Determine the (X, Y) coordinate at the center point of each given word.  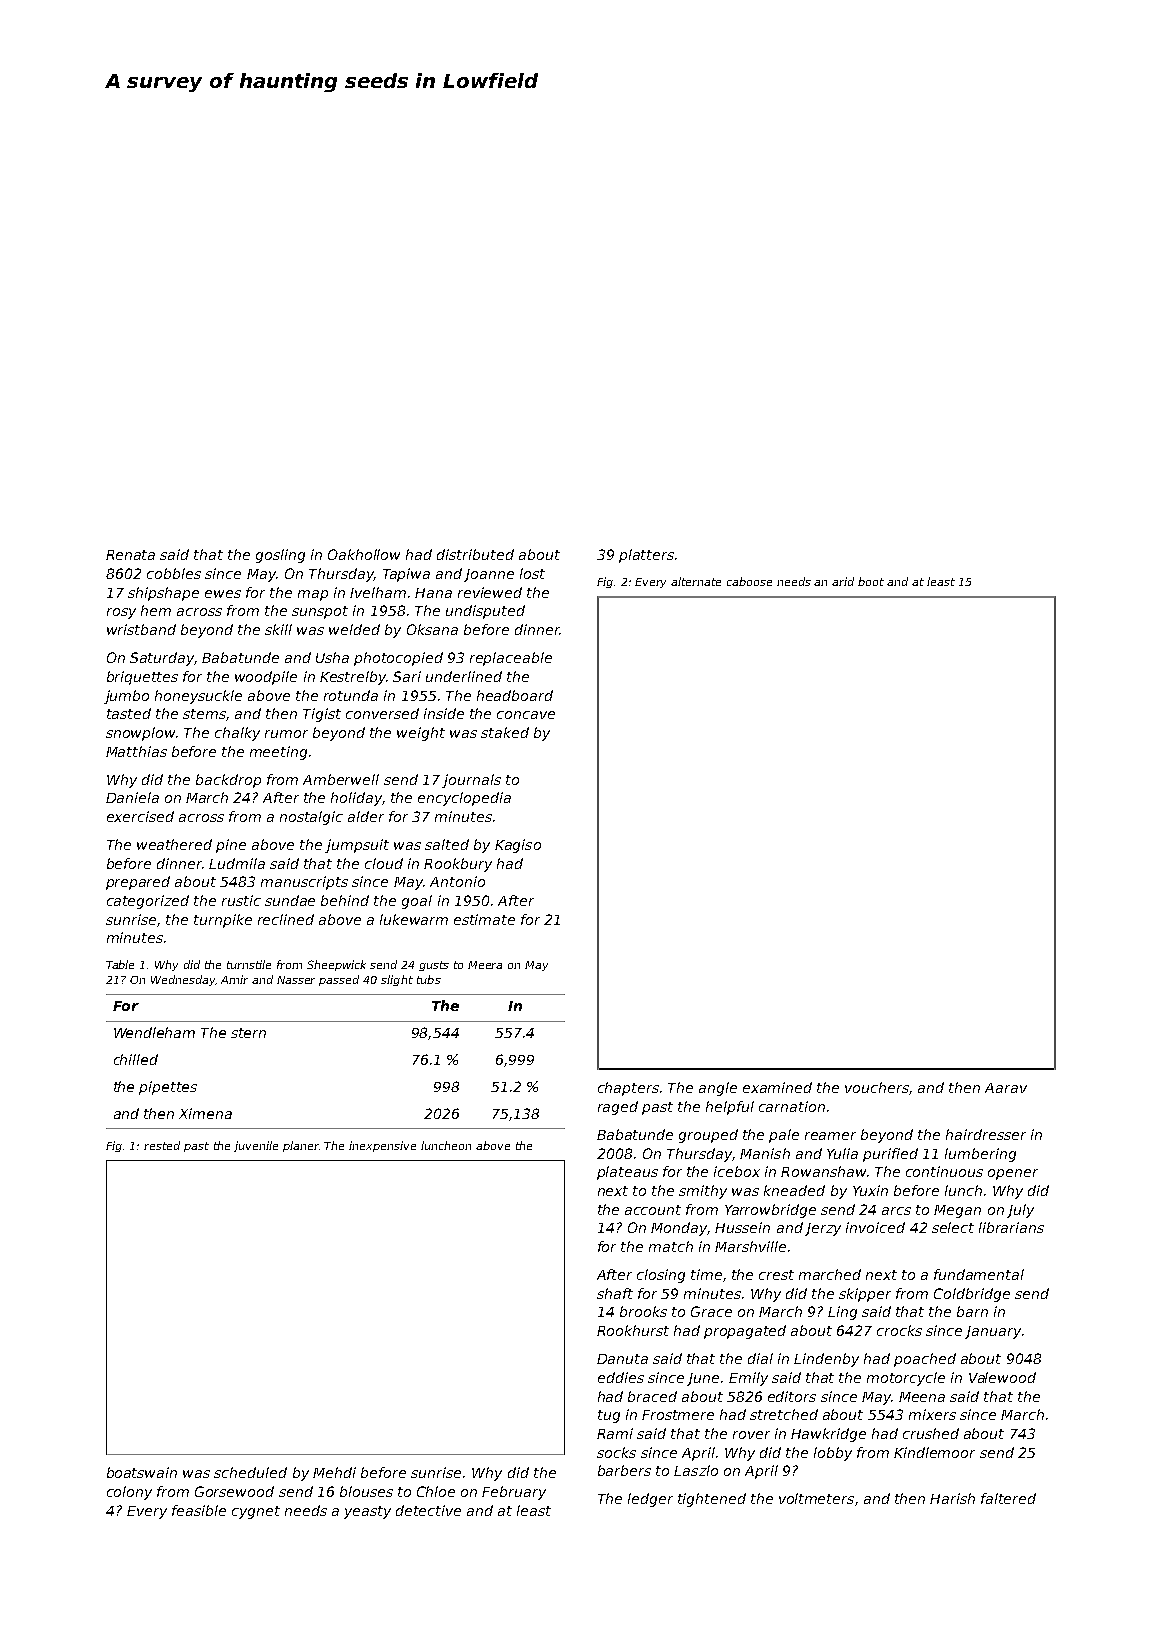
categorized (148, 902)
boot (871, 581)
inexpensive (382, 1146)
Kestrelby (353, 678)
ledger (650, 1500)
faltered (1008, 1498)
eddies (621, 1377)
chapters (628, 1089)
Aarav (1006, 1088)
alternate (696, 581)
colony (129, 1493)
